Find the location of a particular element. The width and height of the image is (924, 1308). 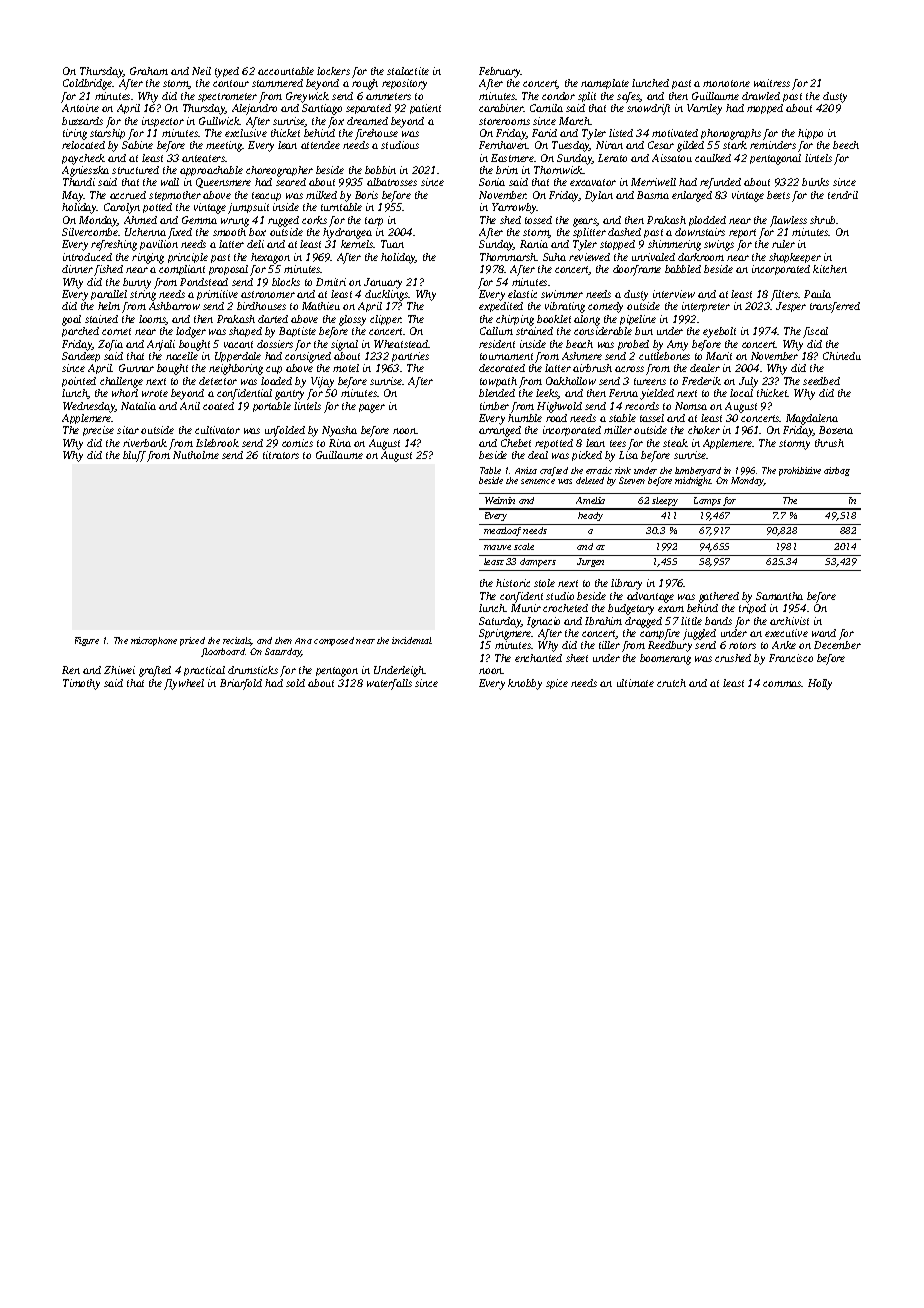

titrators is located at coordinates (281, 455).
